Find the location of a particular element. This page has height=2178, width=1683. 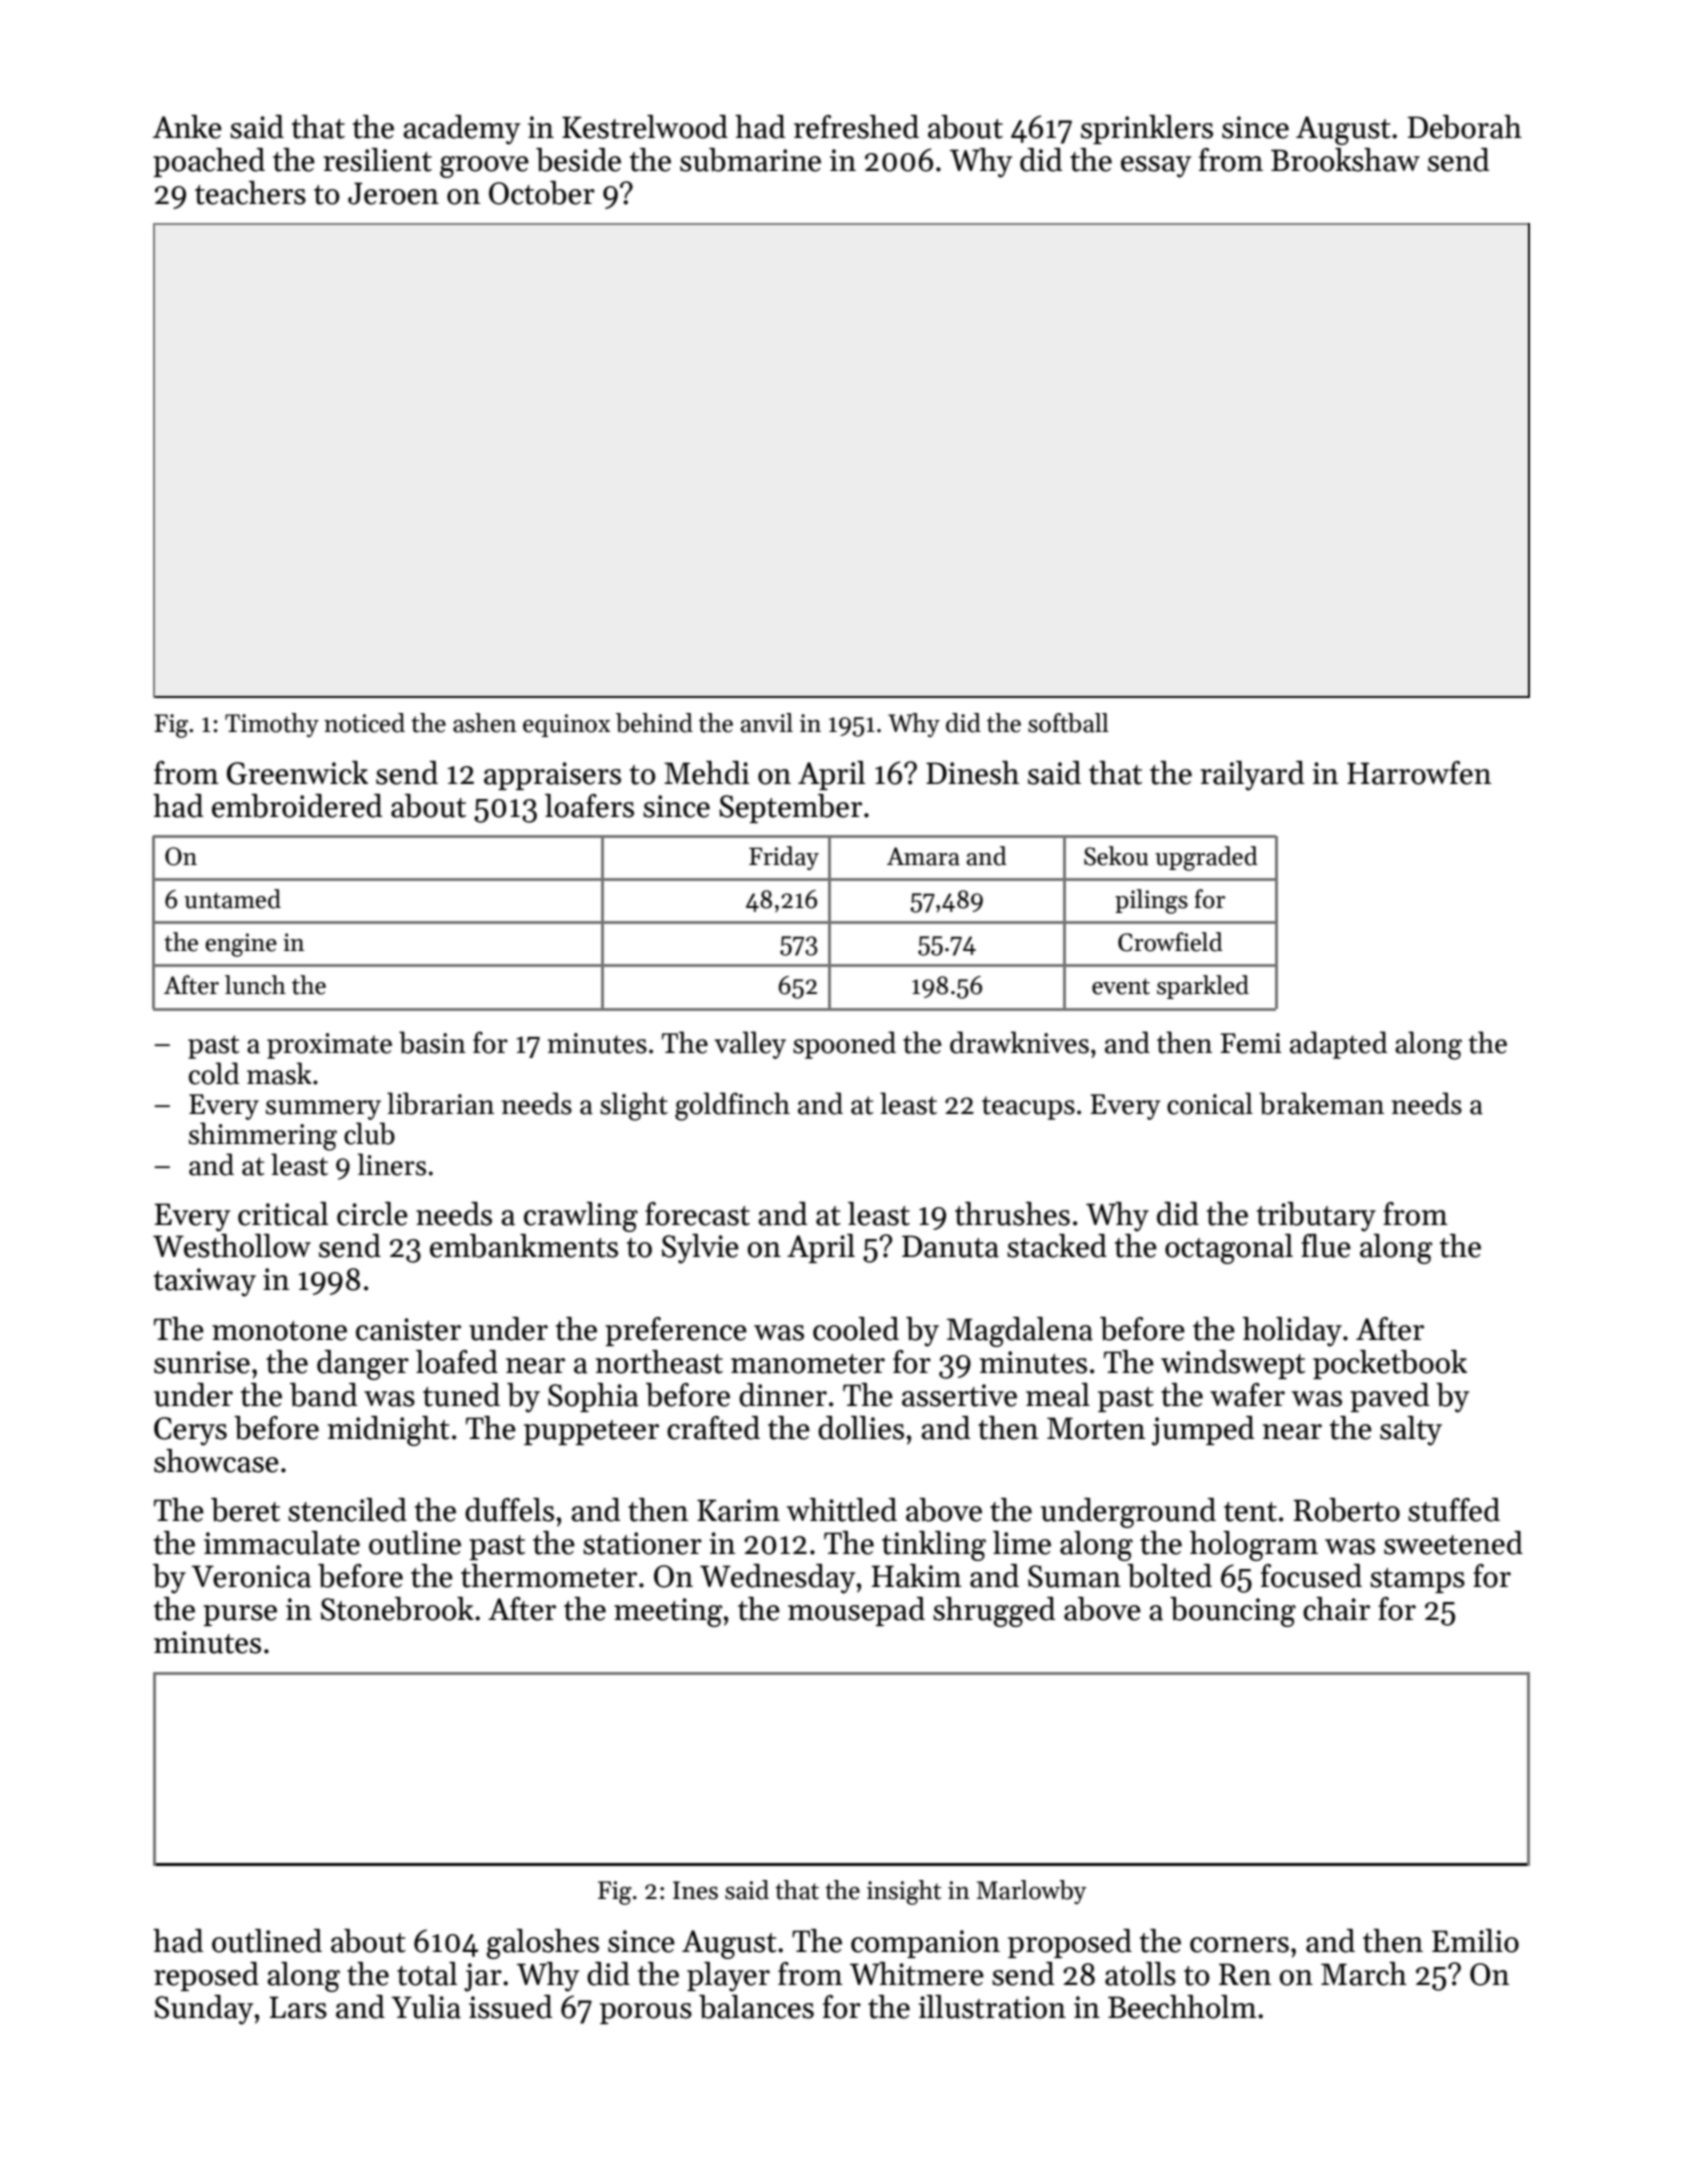

pocketbook is located at coordinates (1390, 1364).
